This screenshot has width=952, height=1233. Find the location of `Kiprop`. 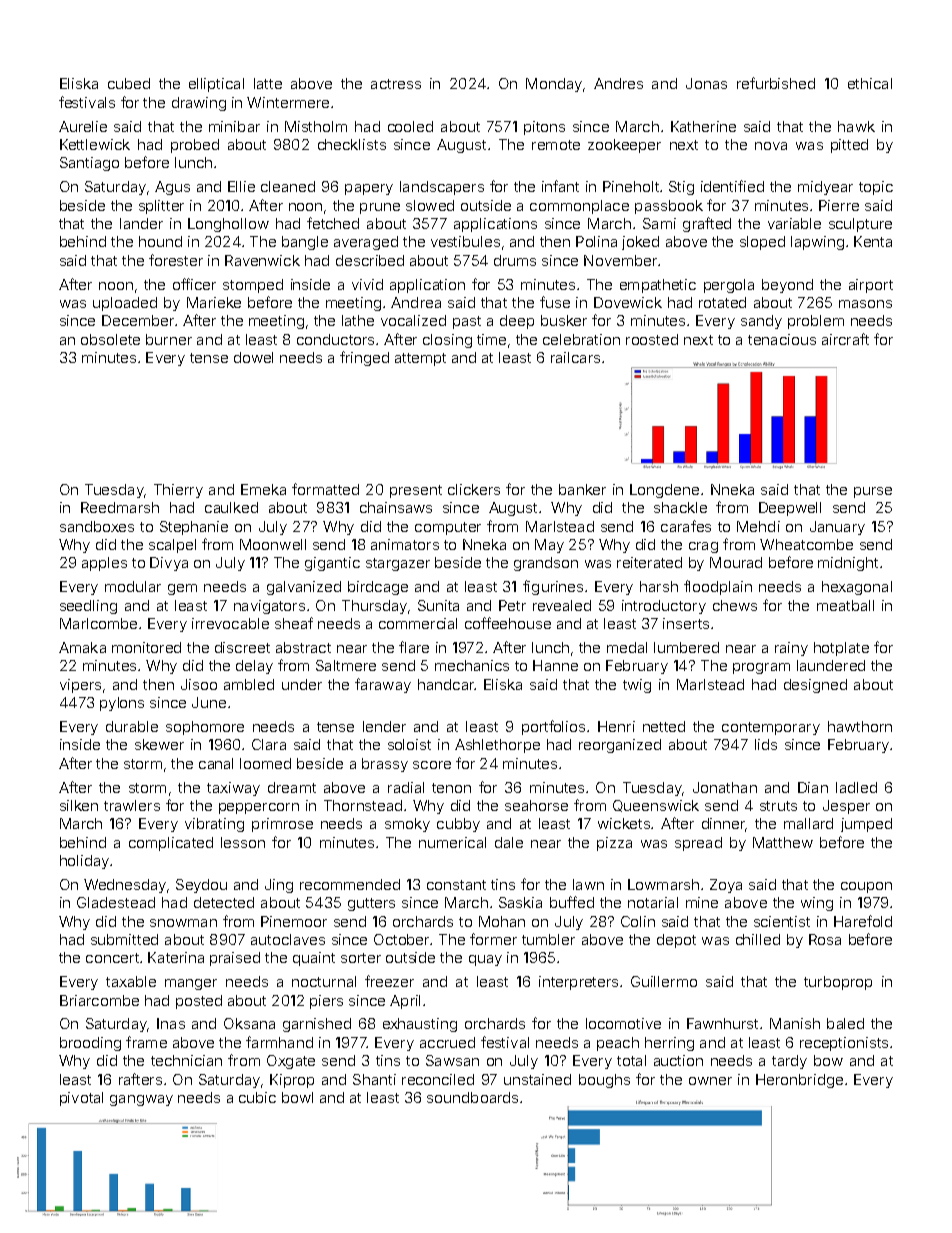

Kiprop is located at coordinates (292, 1081).
